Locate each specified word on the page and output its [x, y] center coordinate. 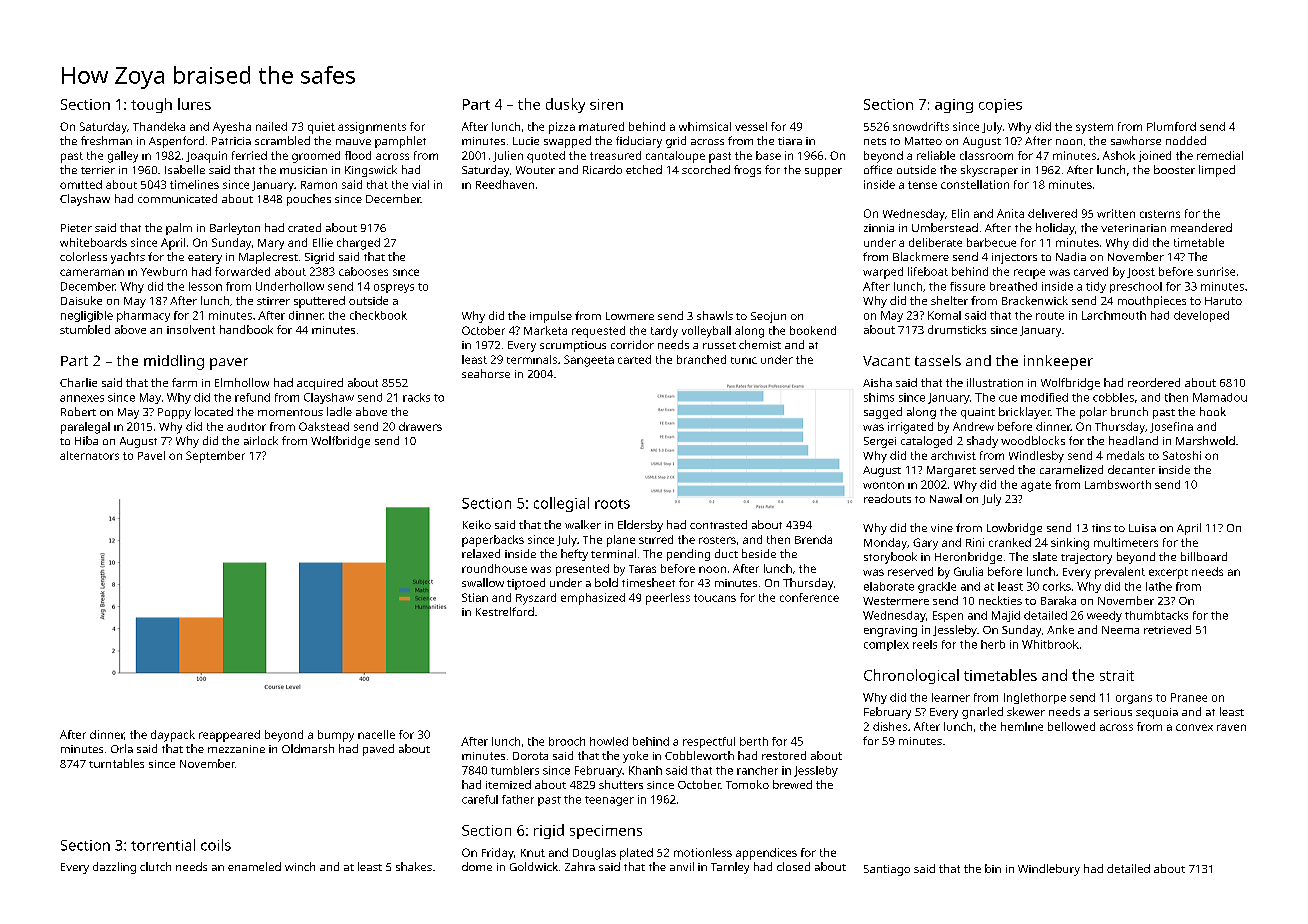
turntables [116, 763]
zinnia [879, 228]
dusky [565, 105]
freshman [106, 140]
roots [612, 504]
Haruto [1223, 301]
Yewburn [164, 271]
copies [1000, 106]
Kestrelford [505, 611]
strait [1117, 675]
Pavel [151, 455]
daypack [173, 736]
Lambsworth [1118, 484]
